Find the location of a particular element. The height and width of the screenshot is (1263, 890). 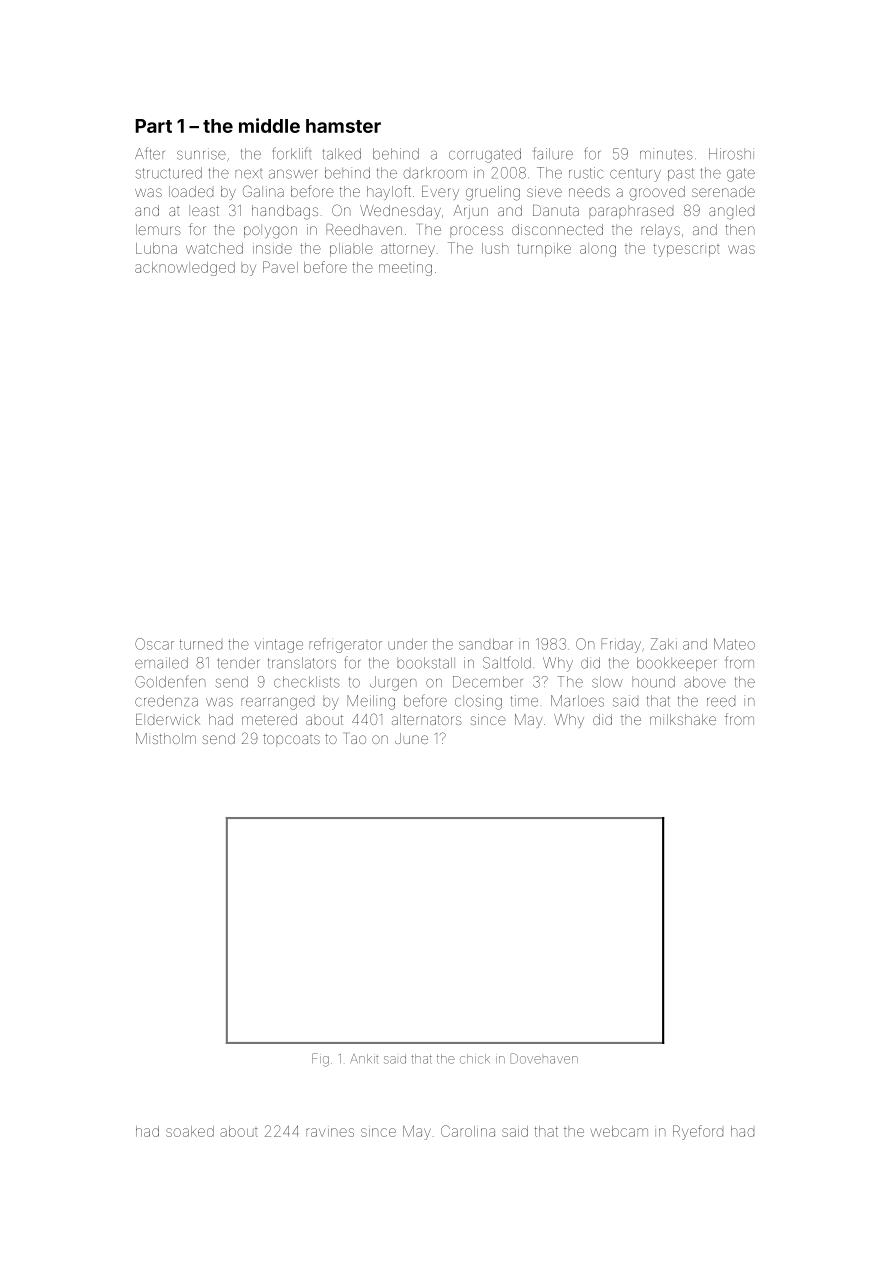

vintage is located at coordinates (278, 645).
